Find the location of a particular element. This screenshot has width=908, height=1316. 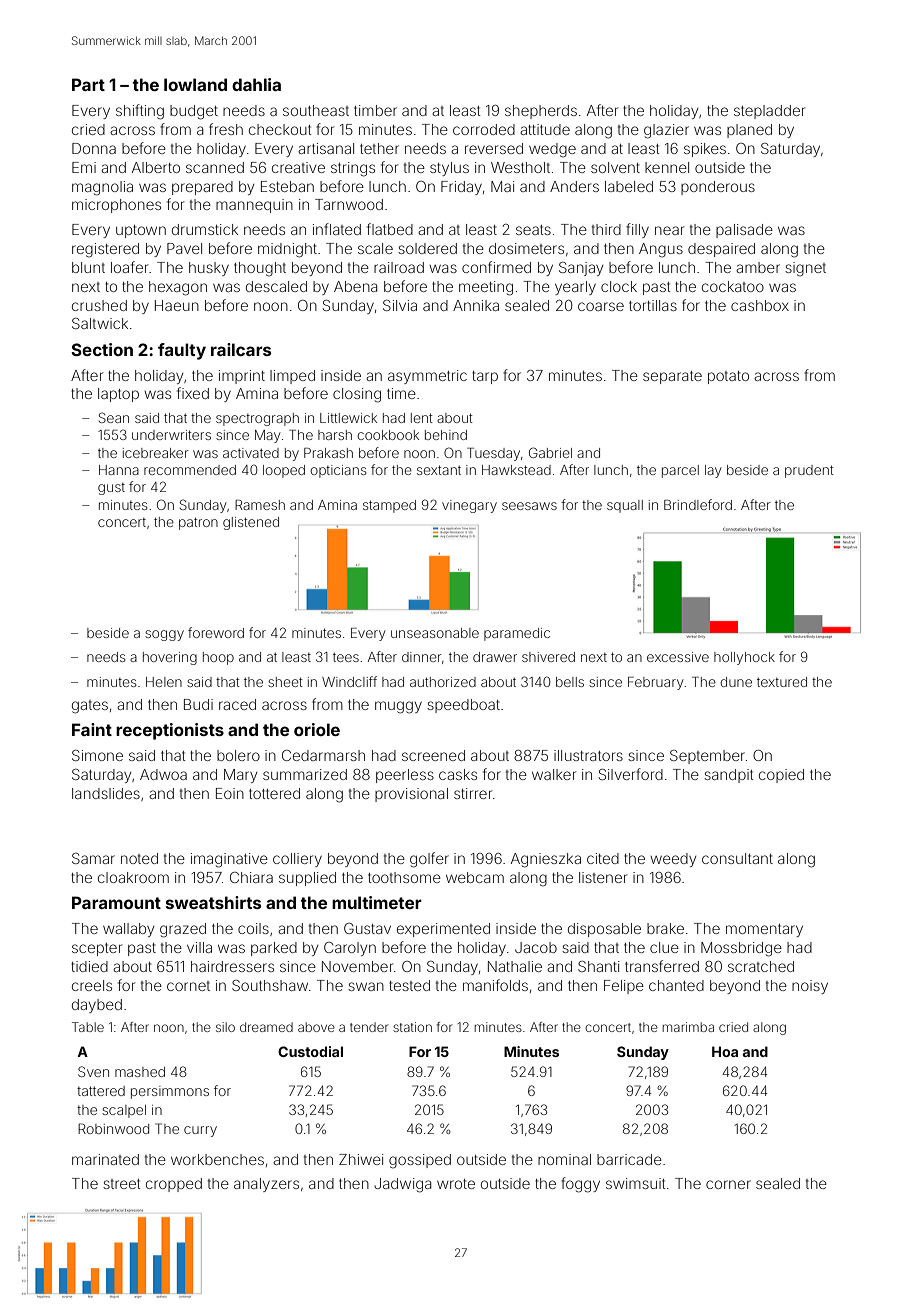

Section is located at coordinates (102, 349).
